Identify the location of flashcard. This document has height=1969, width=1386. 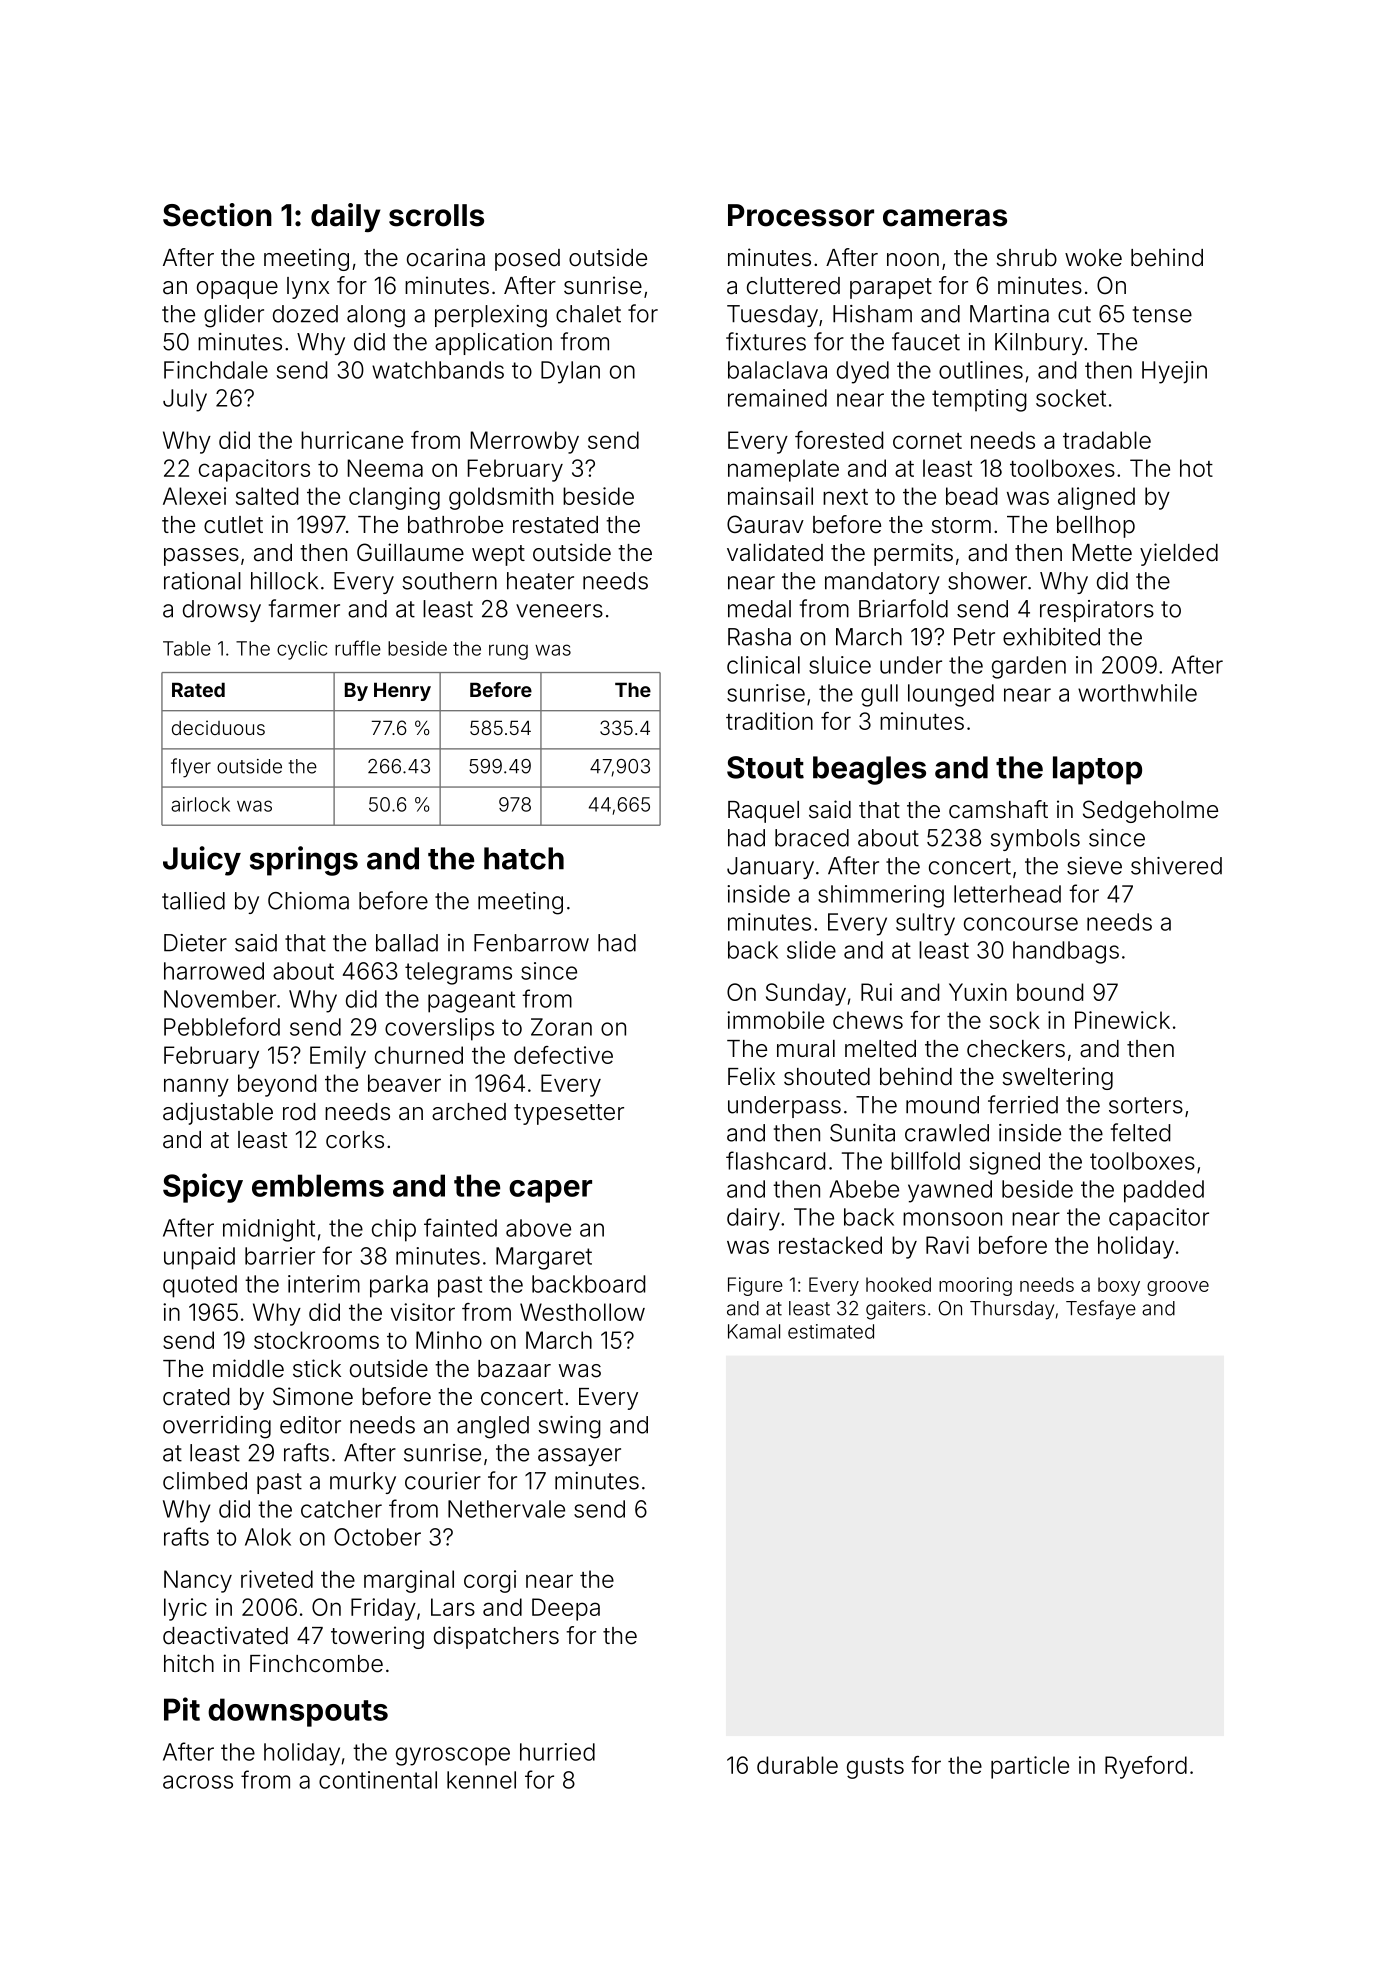
(775, 1160).
